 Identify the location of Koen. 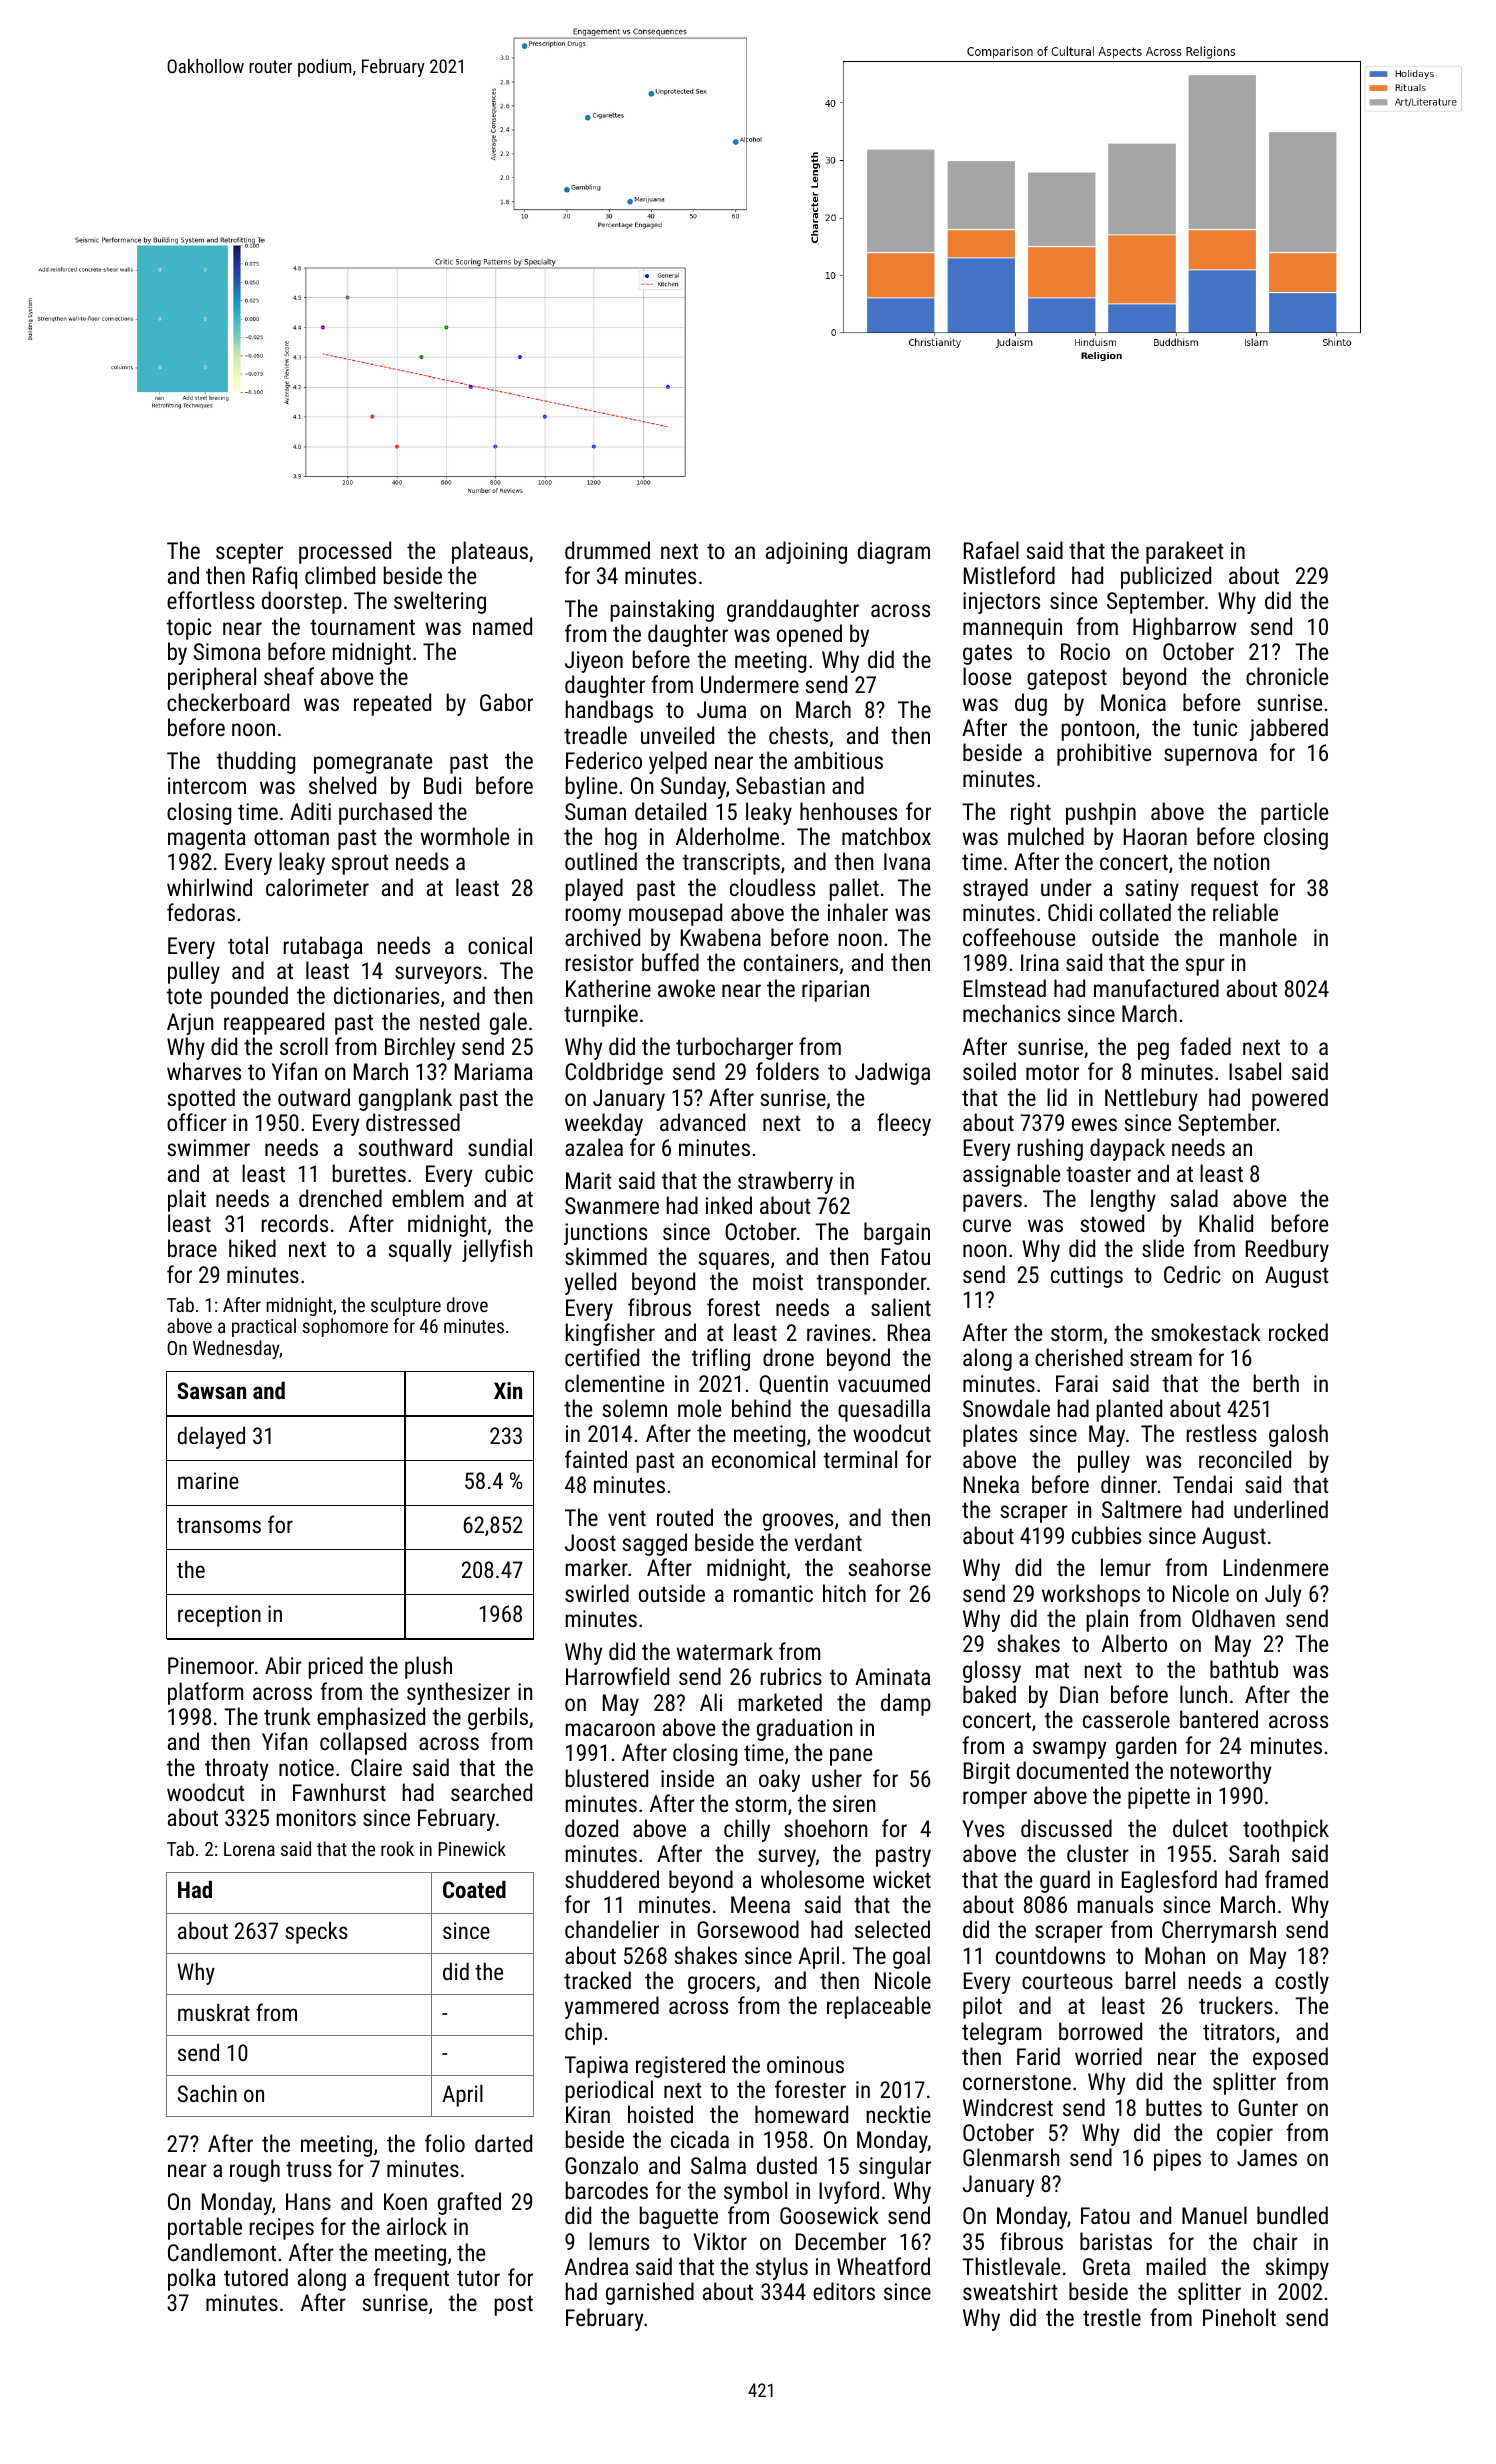
(405, 2201).
